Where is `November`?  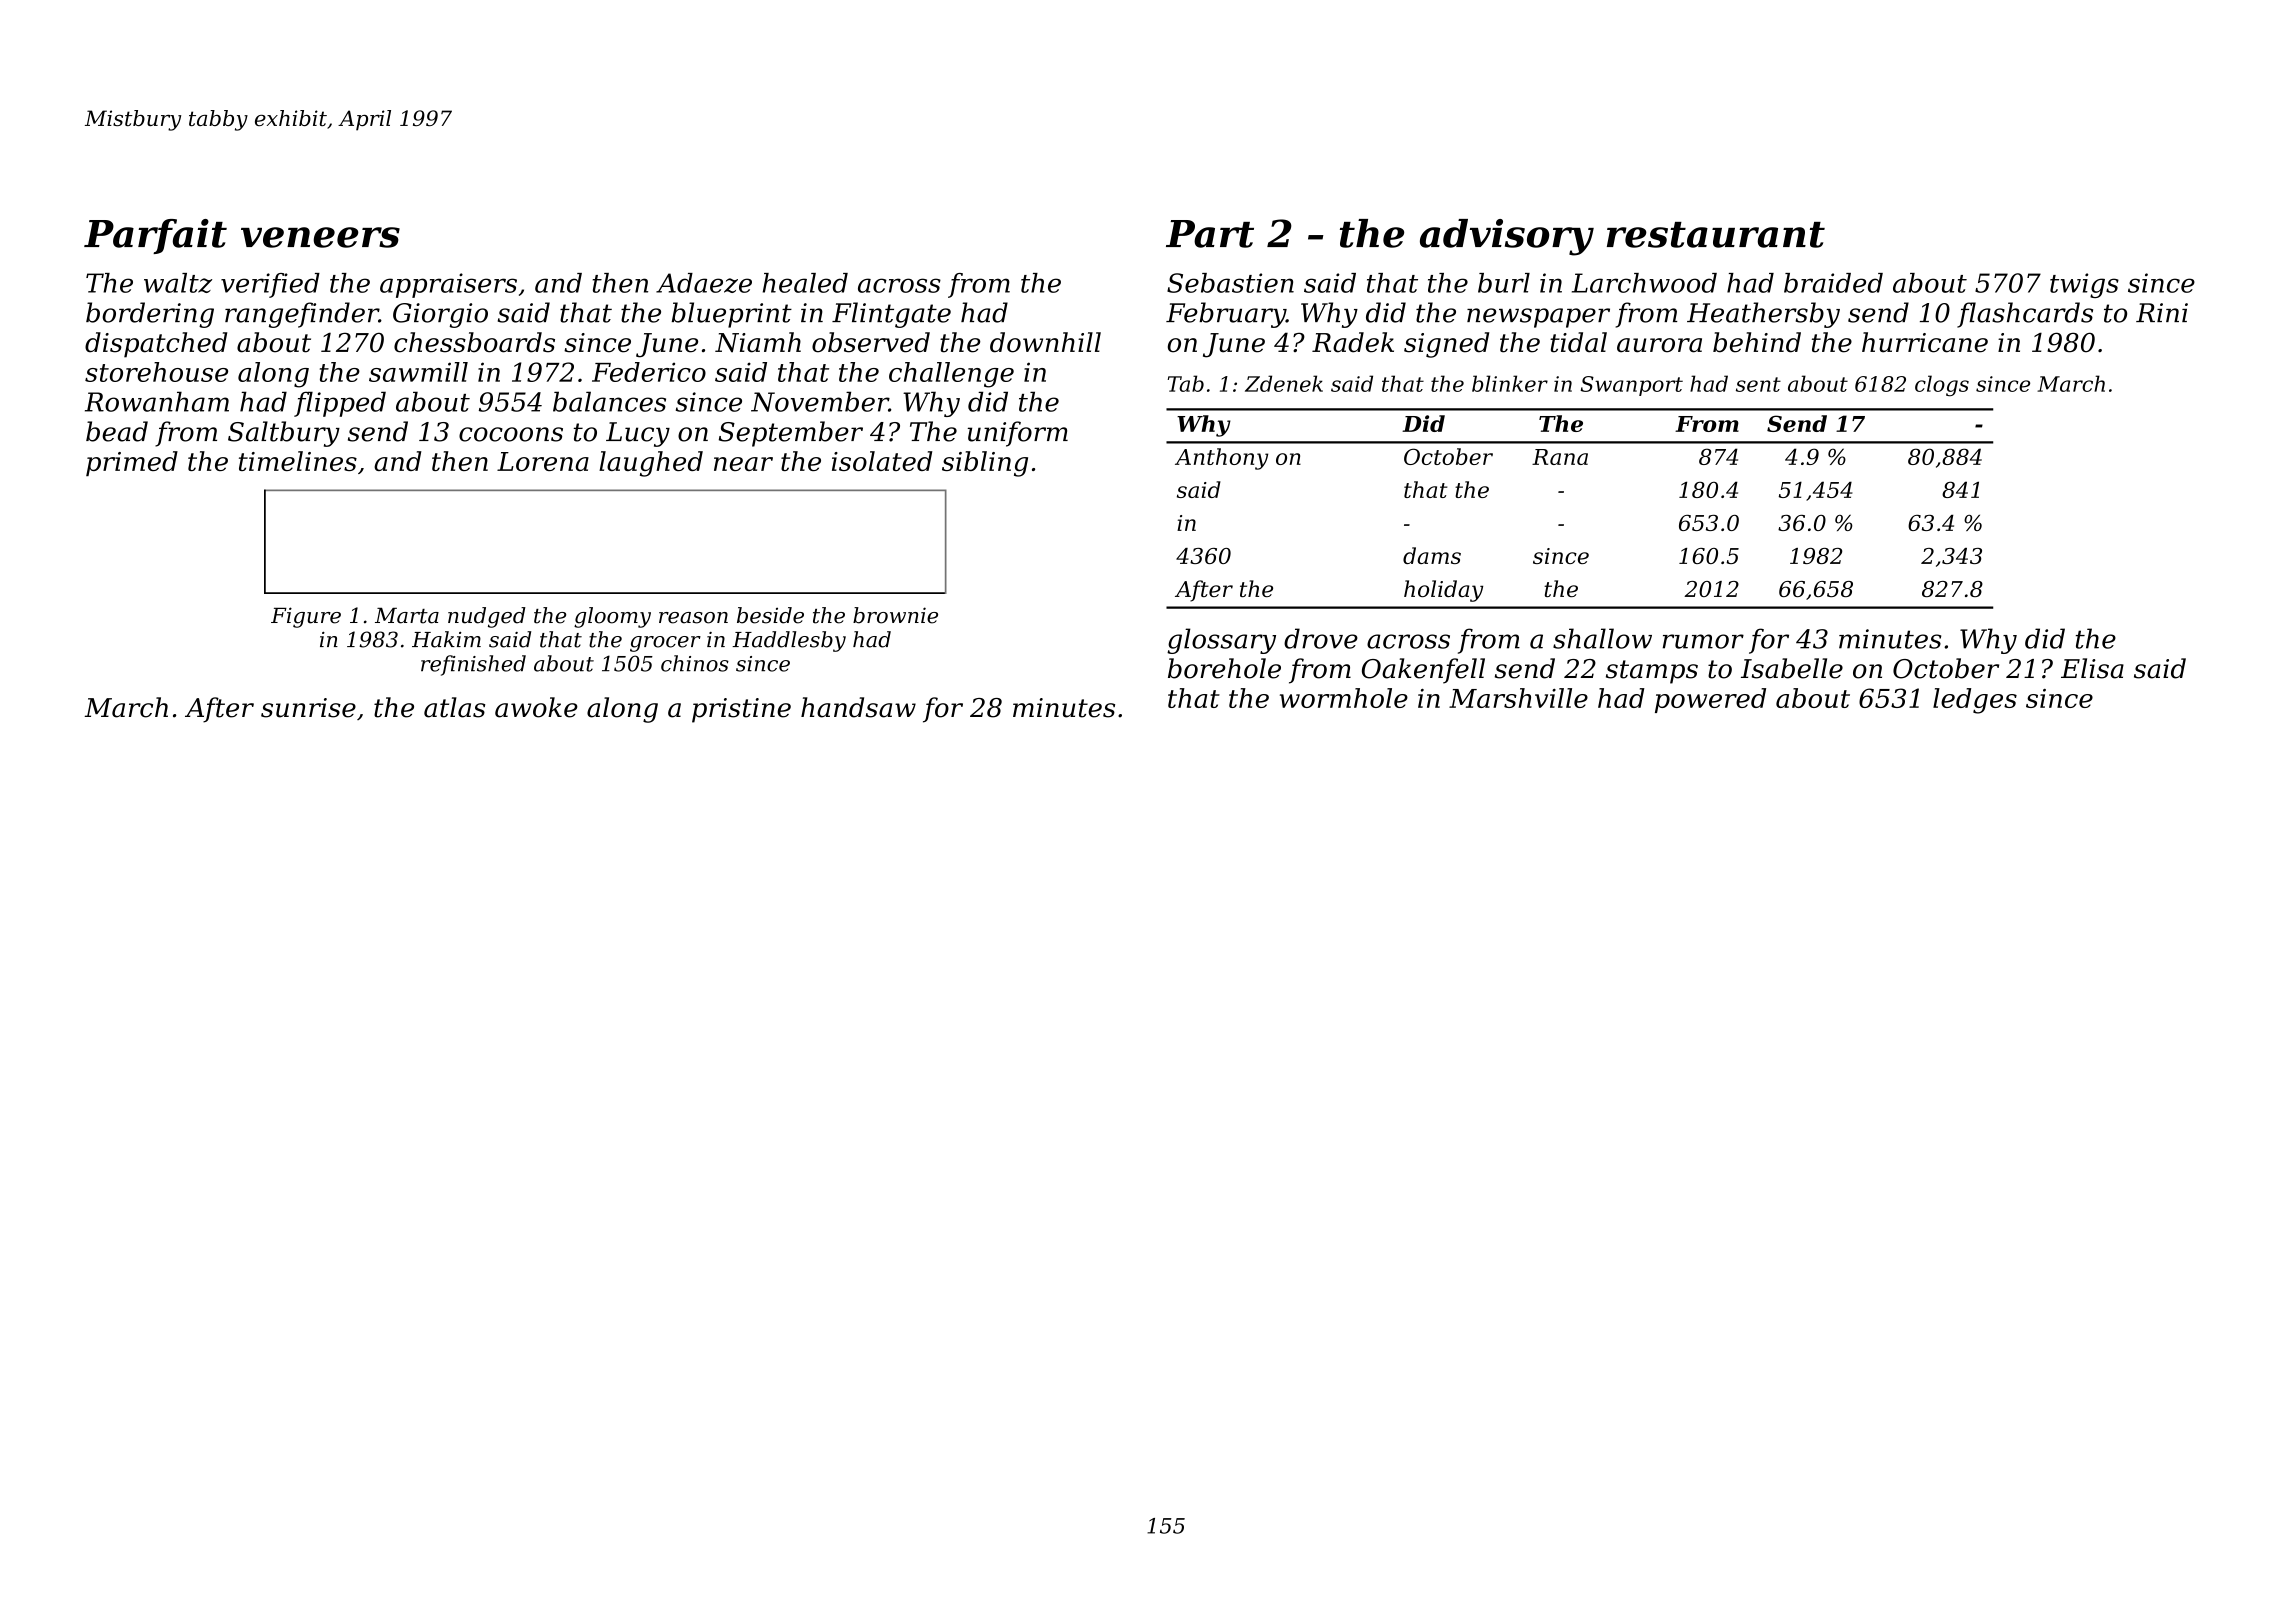 November is located at coordinates (820, 401).
